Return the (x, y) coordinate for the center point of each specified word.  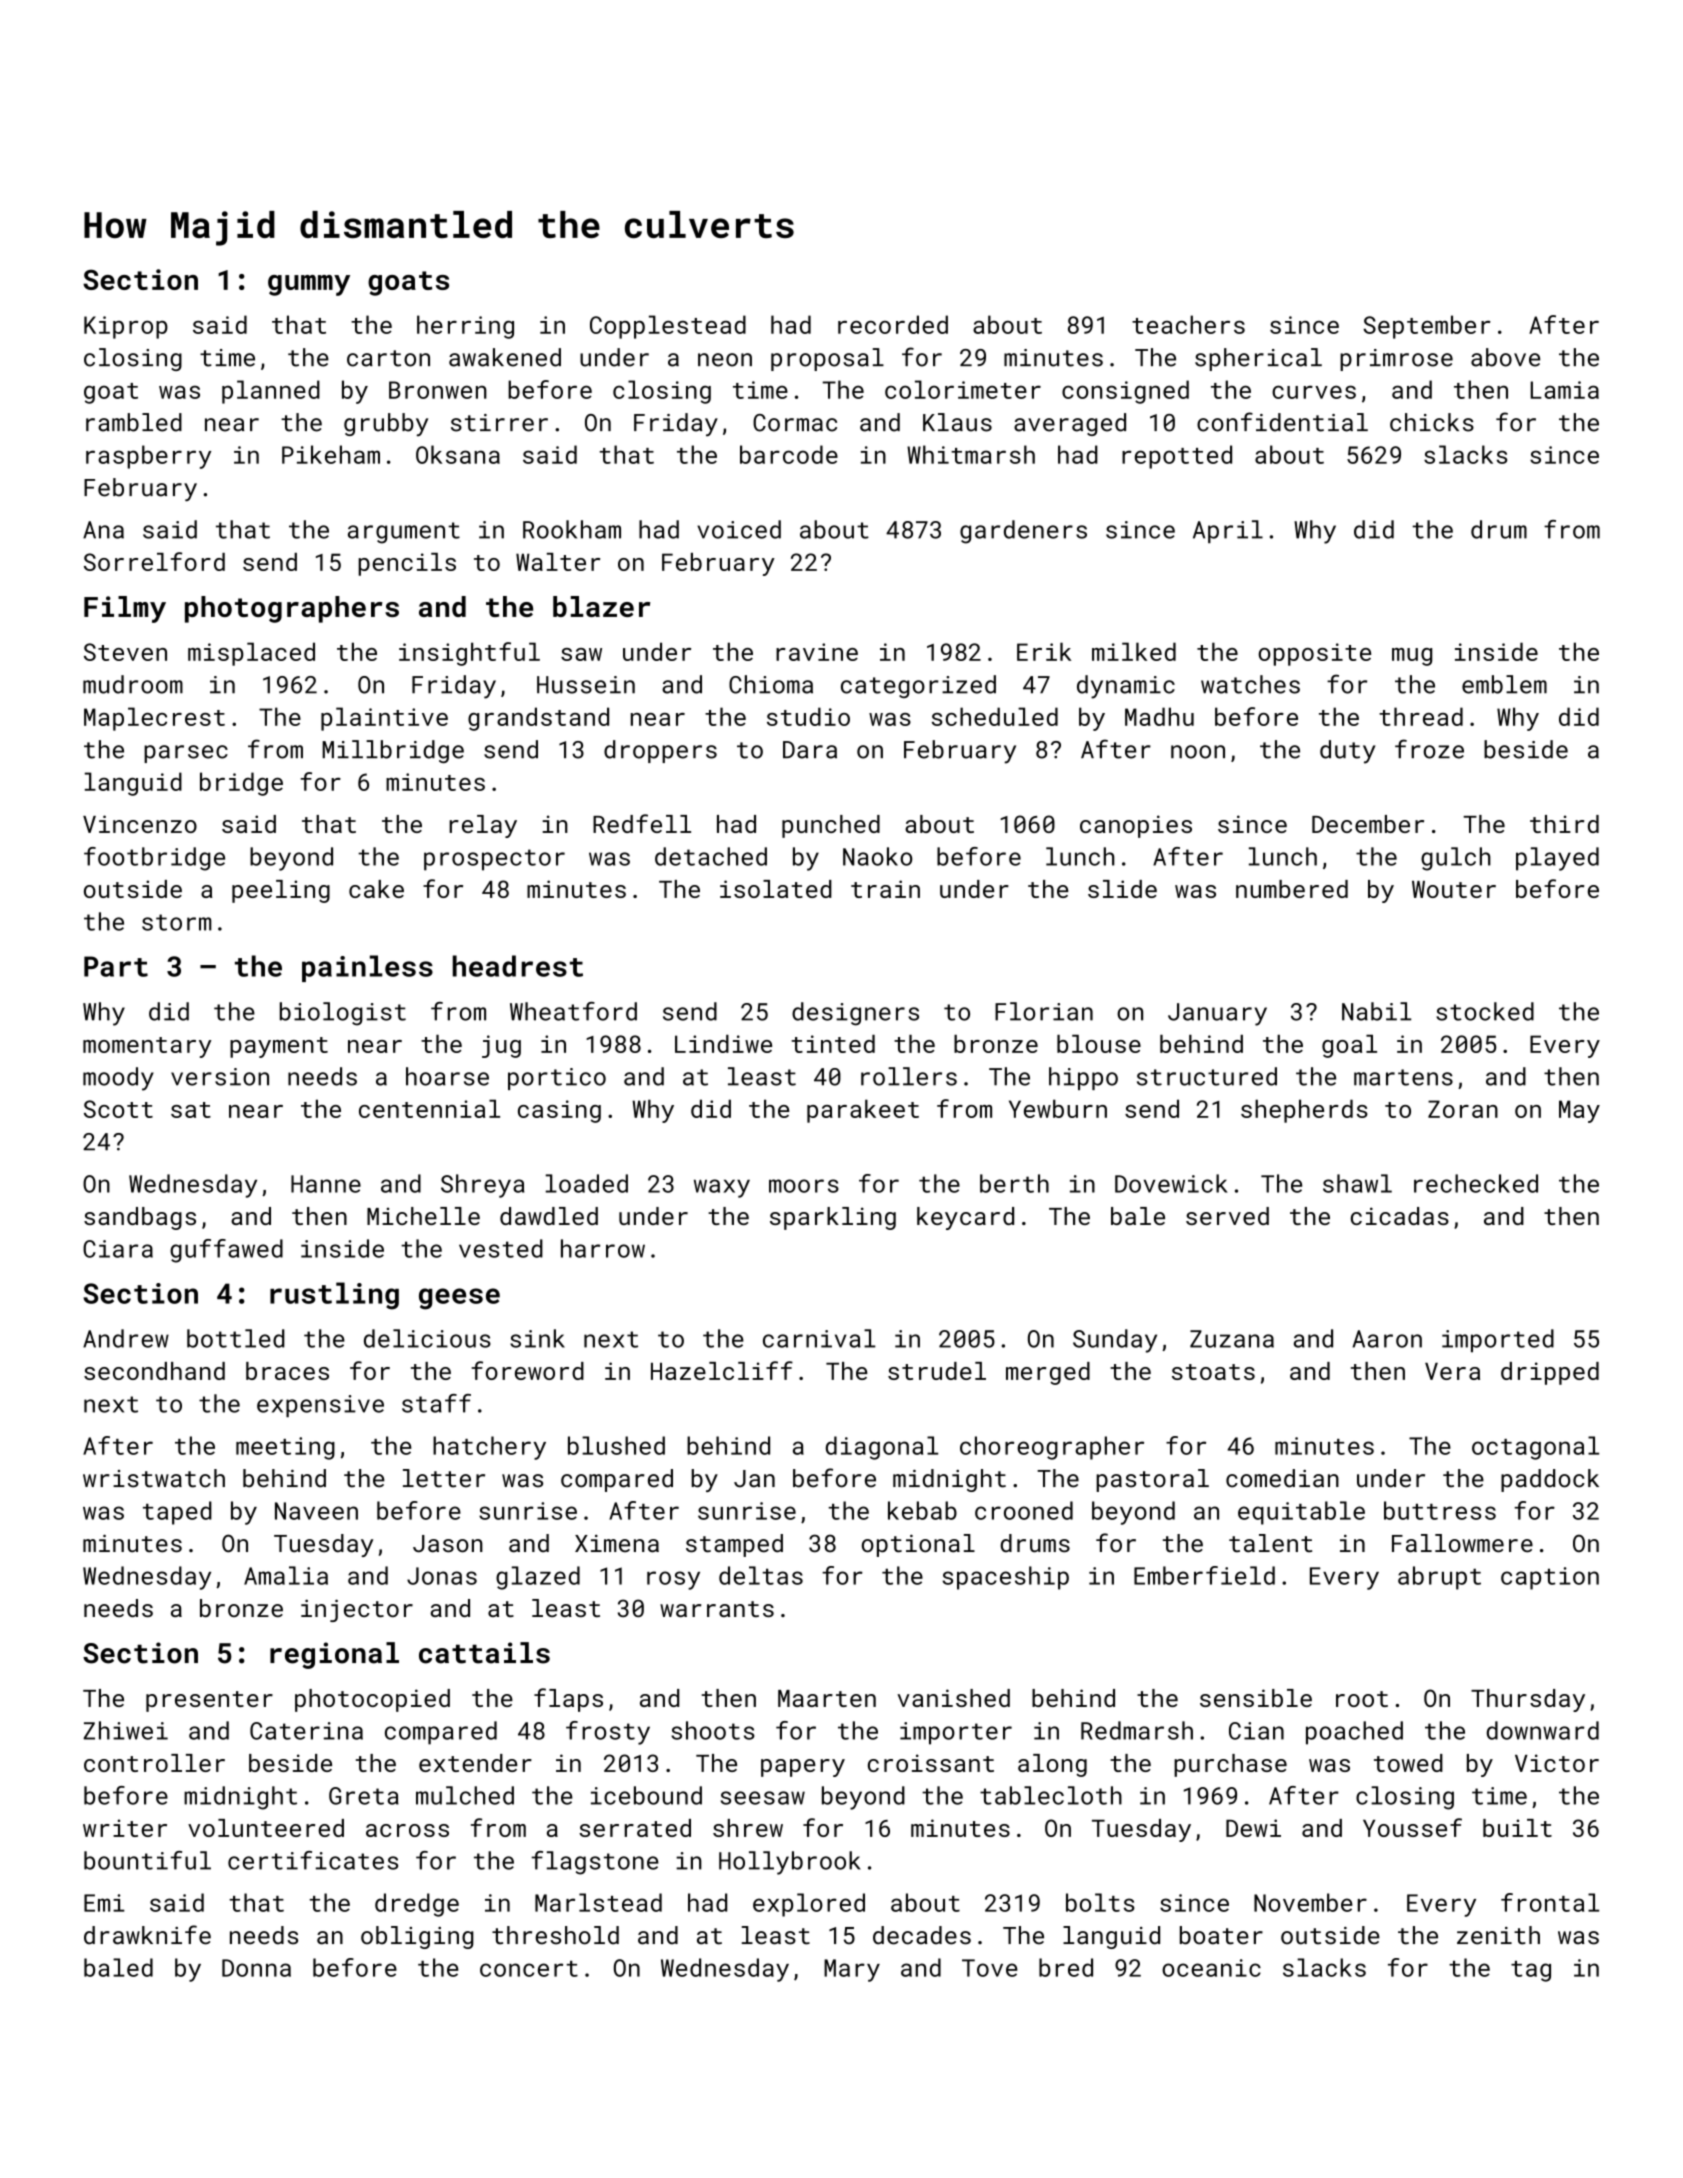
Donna (256, 1968)
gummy (309, 285)
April (1228, 531)
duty (1347, 752)
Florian (1044, 1011)
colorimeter (963, 389)
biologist (343, 1014)
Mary (852, 1970)
